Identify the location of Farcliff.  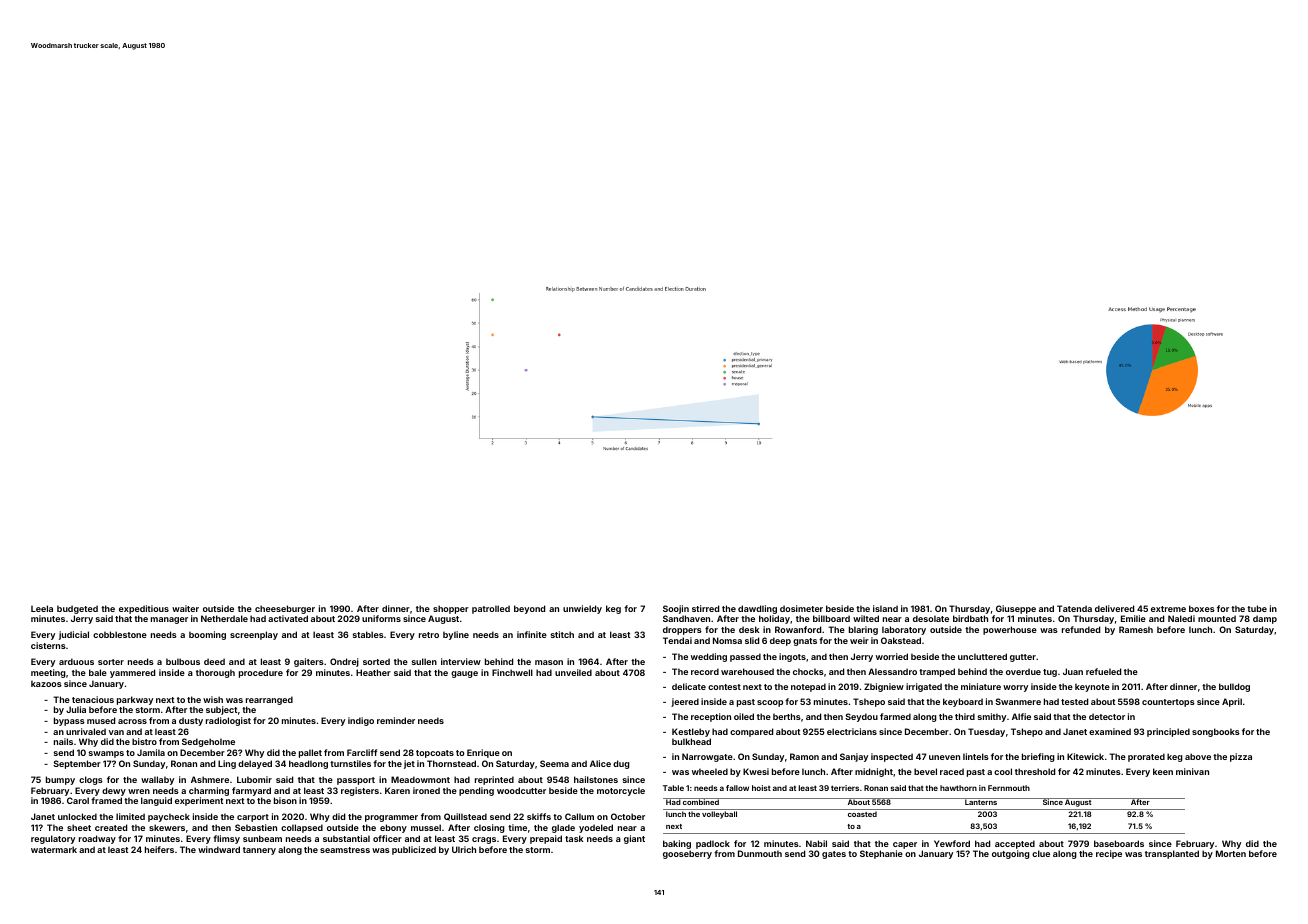
(362, 752).
